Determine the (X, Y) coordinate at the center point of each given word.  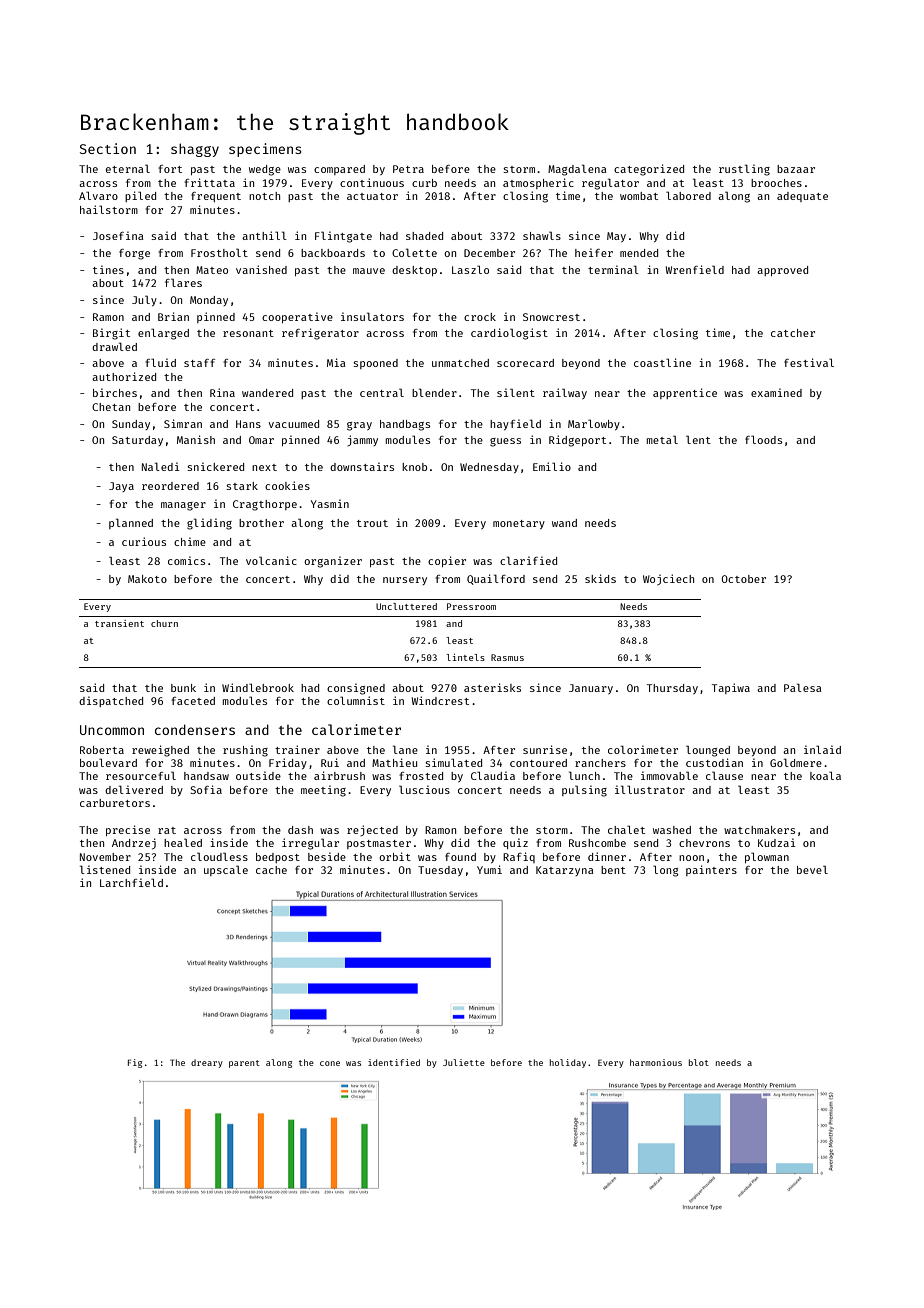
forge (134, 254)
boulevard (108, 762)
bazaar (796, 169)
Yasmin (330, 503)
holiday (568, 1063)
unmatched (460, 363)
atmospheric (538, 183)
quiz (515, 843)
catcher (793, 333)
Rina (222, 392)
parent (244, 1064)
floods (763, 439)
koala (825, 775)
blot (699, 1062)
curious (144, 541)
